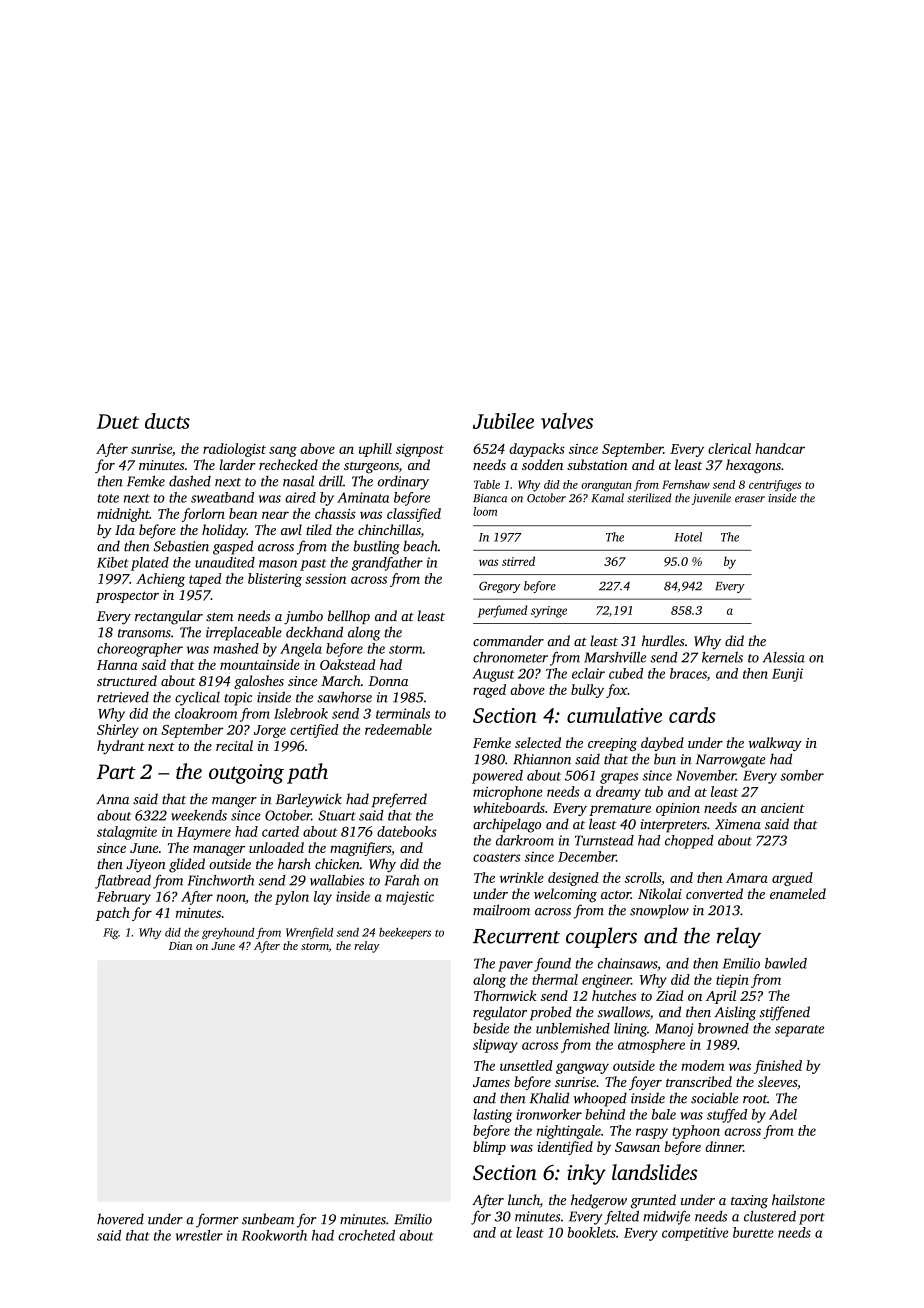 This screenshot has width=924, height=1308. Describe the element at coordinates (180, 946) in the screenshot. I see `Dian` at that location.
